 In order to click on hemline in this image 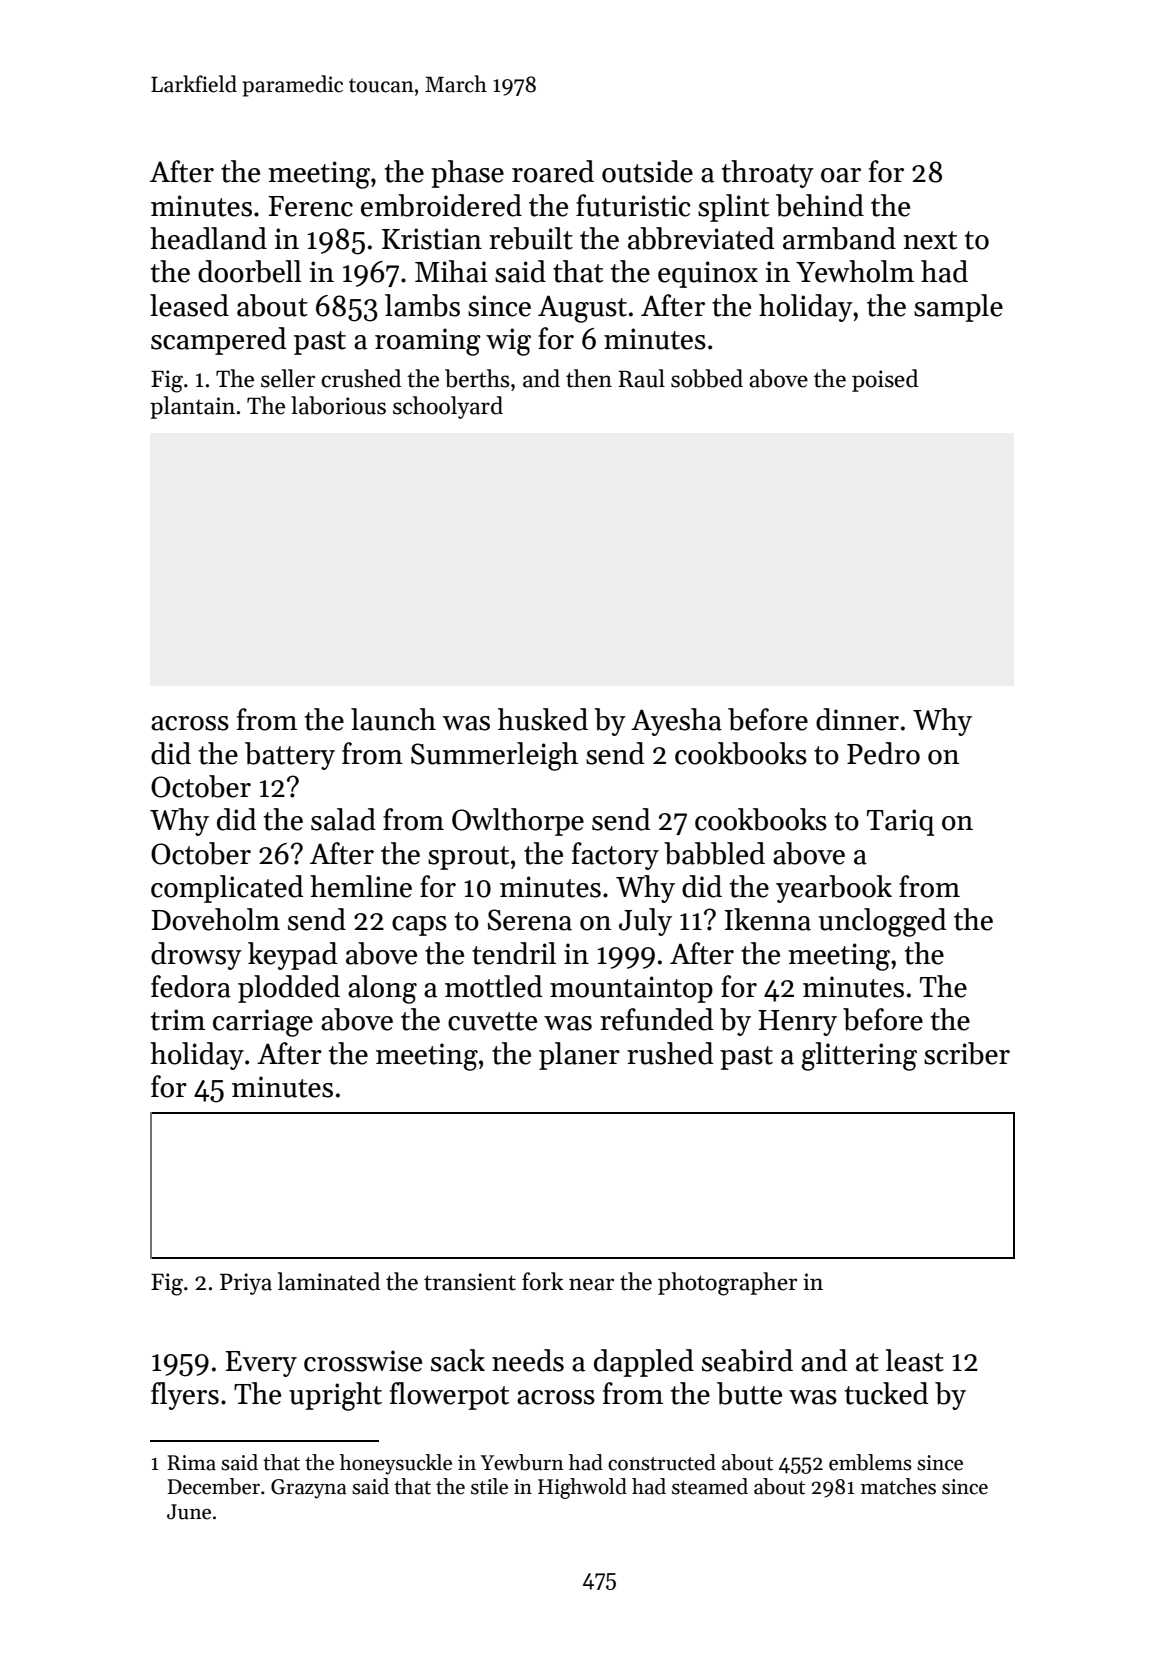, I will do `click(361, 886)`.
